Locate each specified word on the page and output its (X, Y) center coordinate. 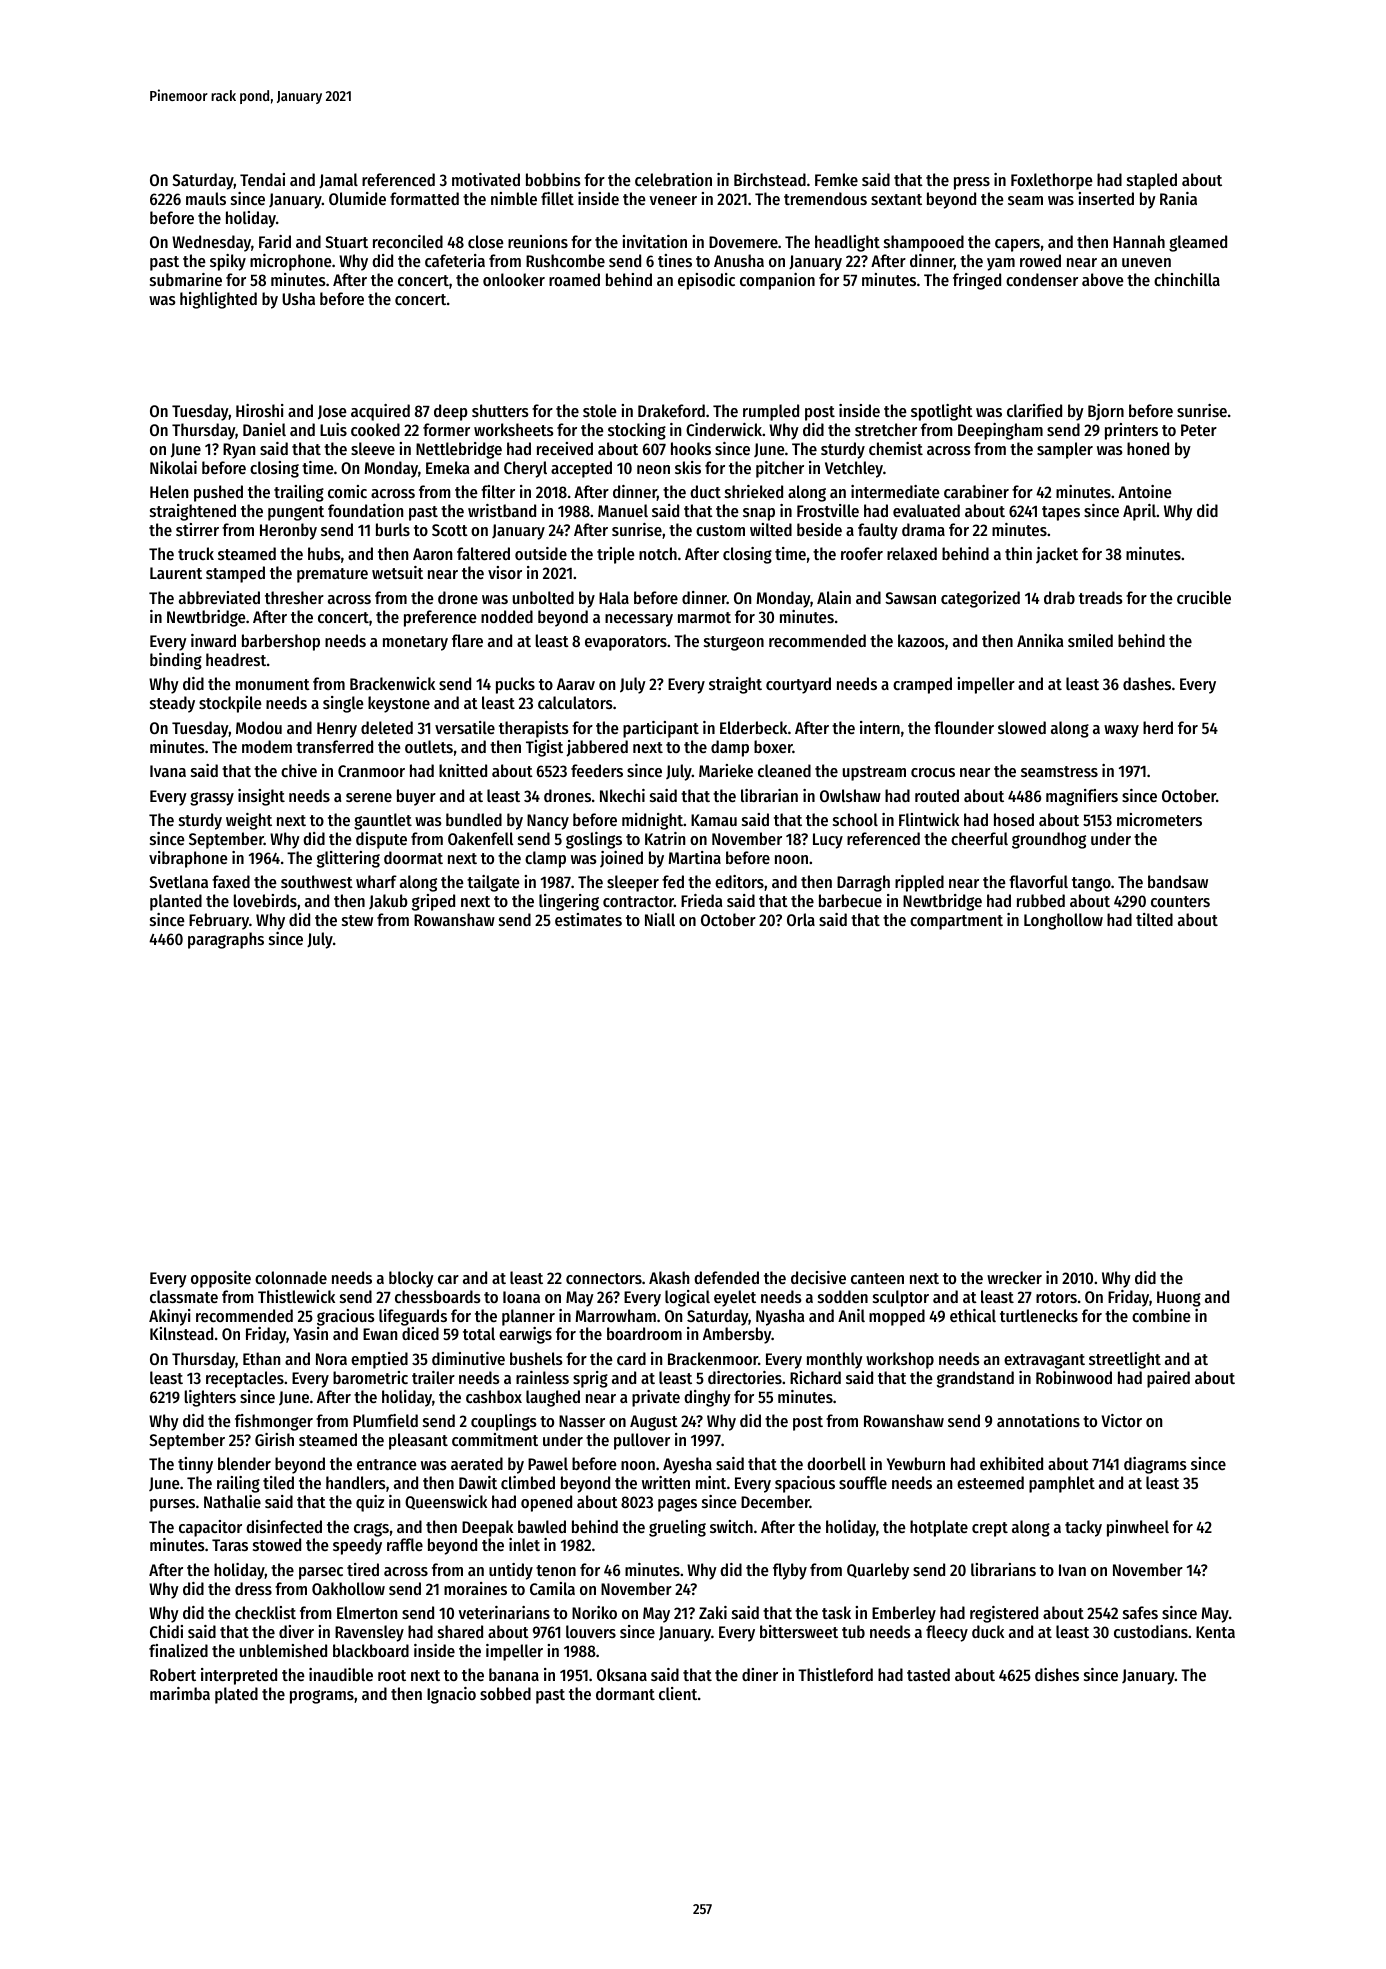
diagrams (1155, 1465)
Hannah (1139, 241)
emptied (379, 1360)
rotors (1056, 1297)
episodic (706, 281)
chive (299, 770)
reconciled (408, 241)
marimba (180, 1693)
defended (726, 1277)
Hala (614, 597)
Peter (1199, 430)
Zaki (713, 1612)
